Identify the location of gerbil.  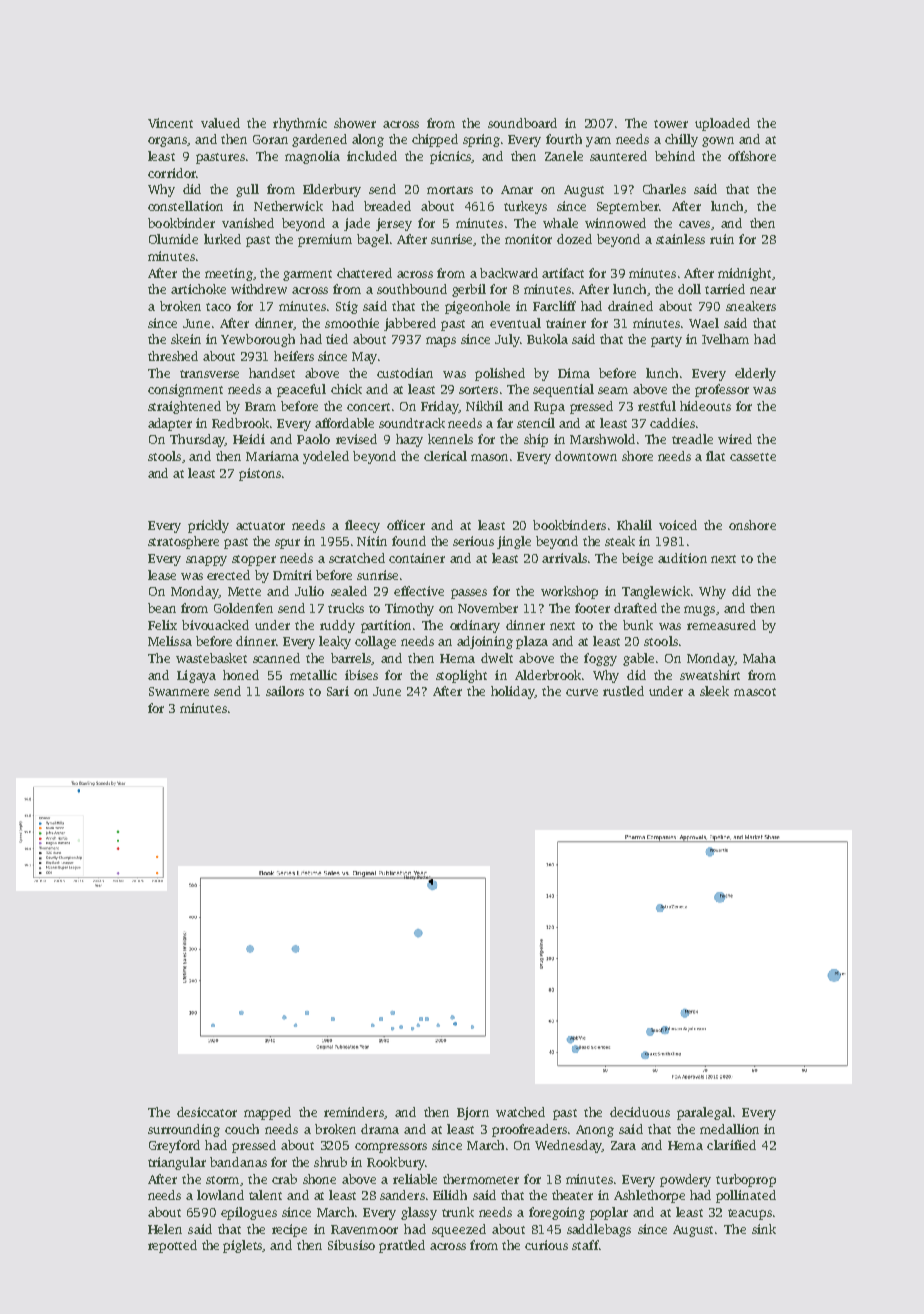
(469, 290).
